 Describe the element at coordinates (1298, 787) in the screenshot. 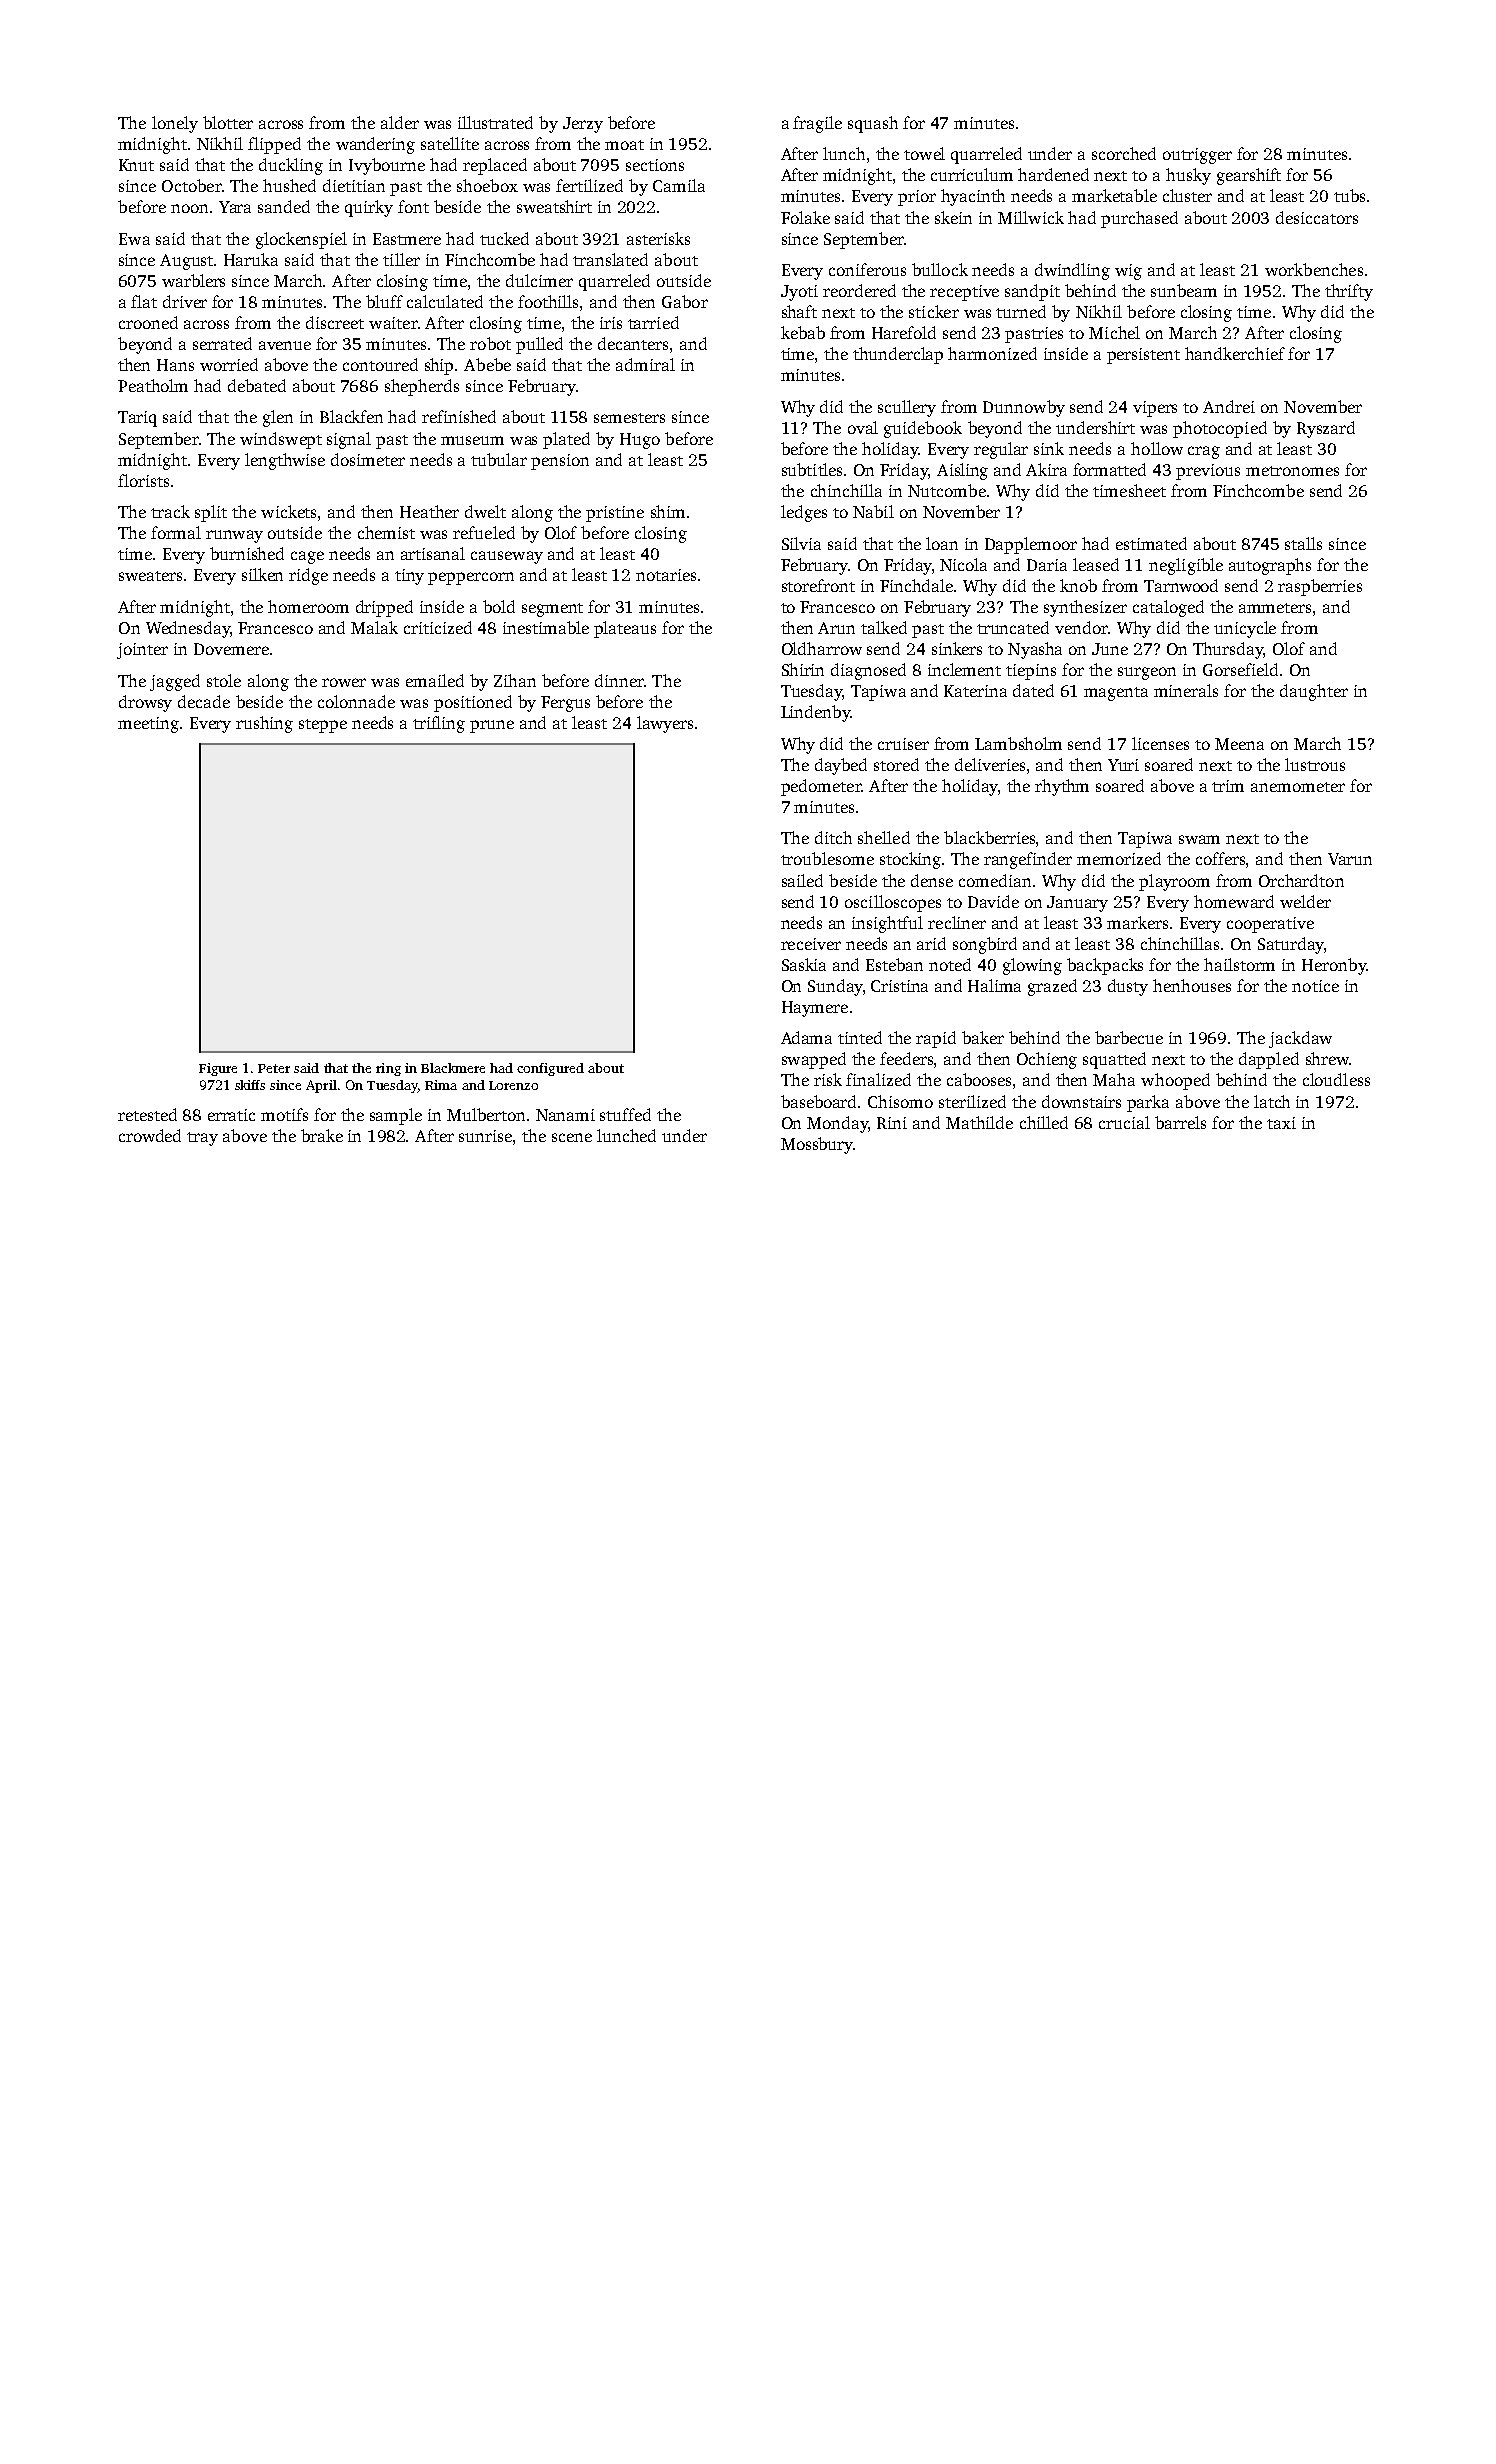

I see `anemometer` at that location.
